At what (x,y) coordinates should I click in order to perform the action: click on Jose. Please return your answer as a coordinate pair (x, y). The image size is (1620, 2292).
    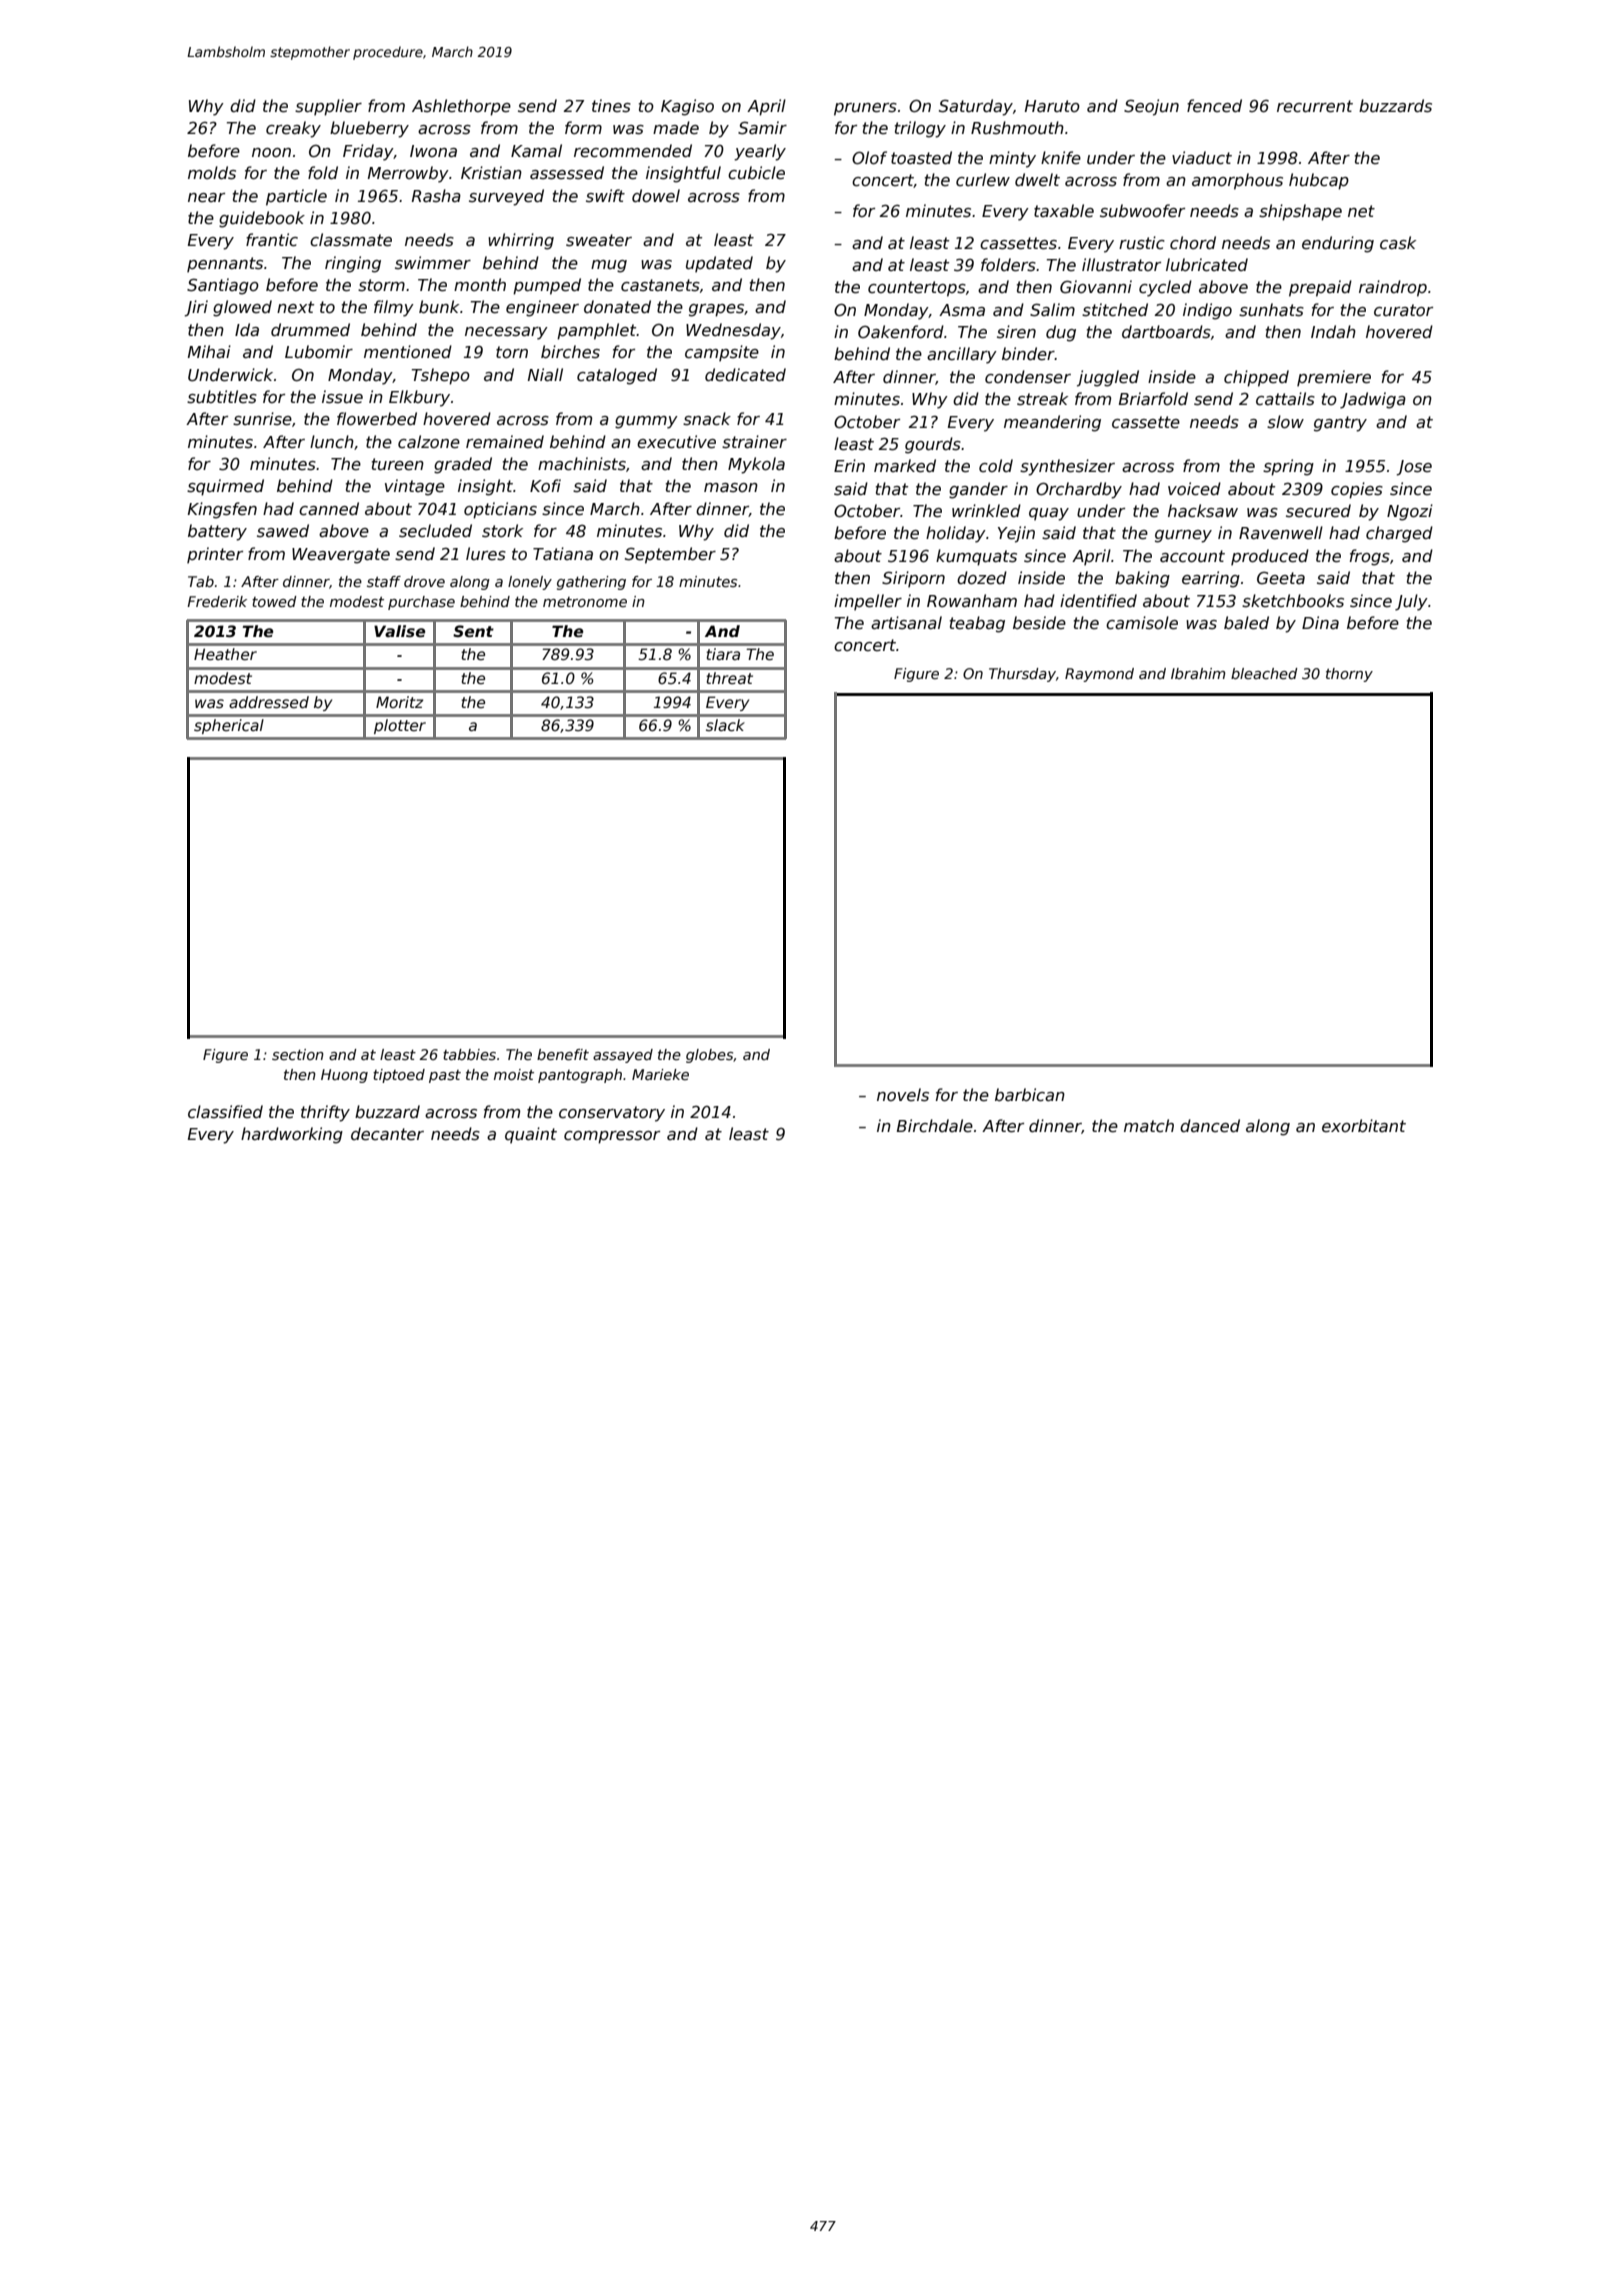
    Looking at the image, I should click on (1414, 468).
